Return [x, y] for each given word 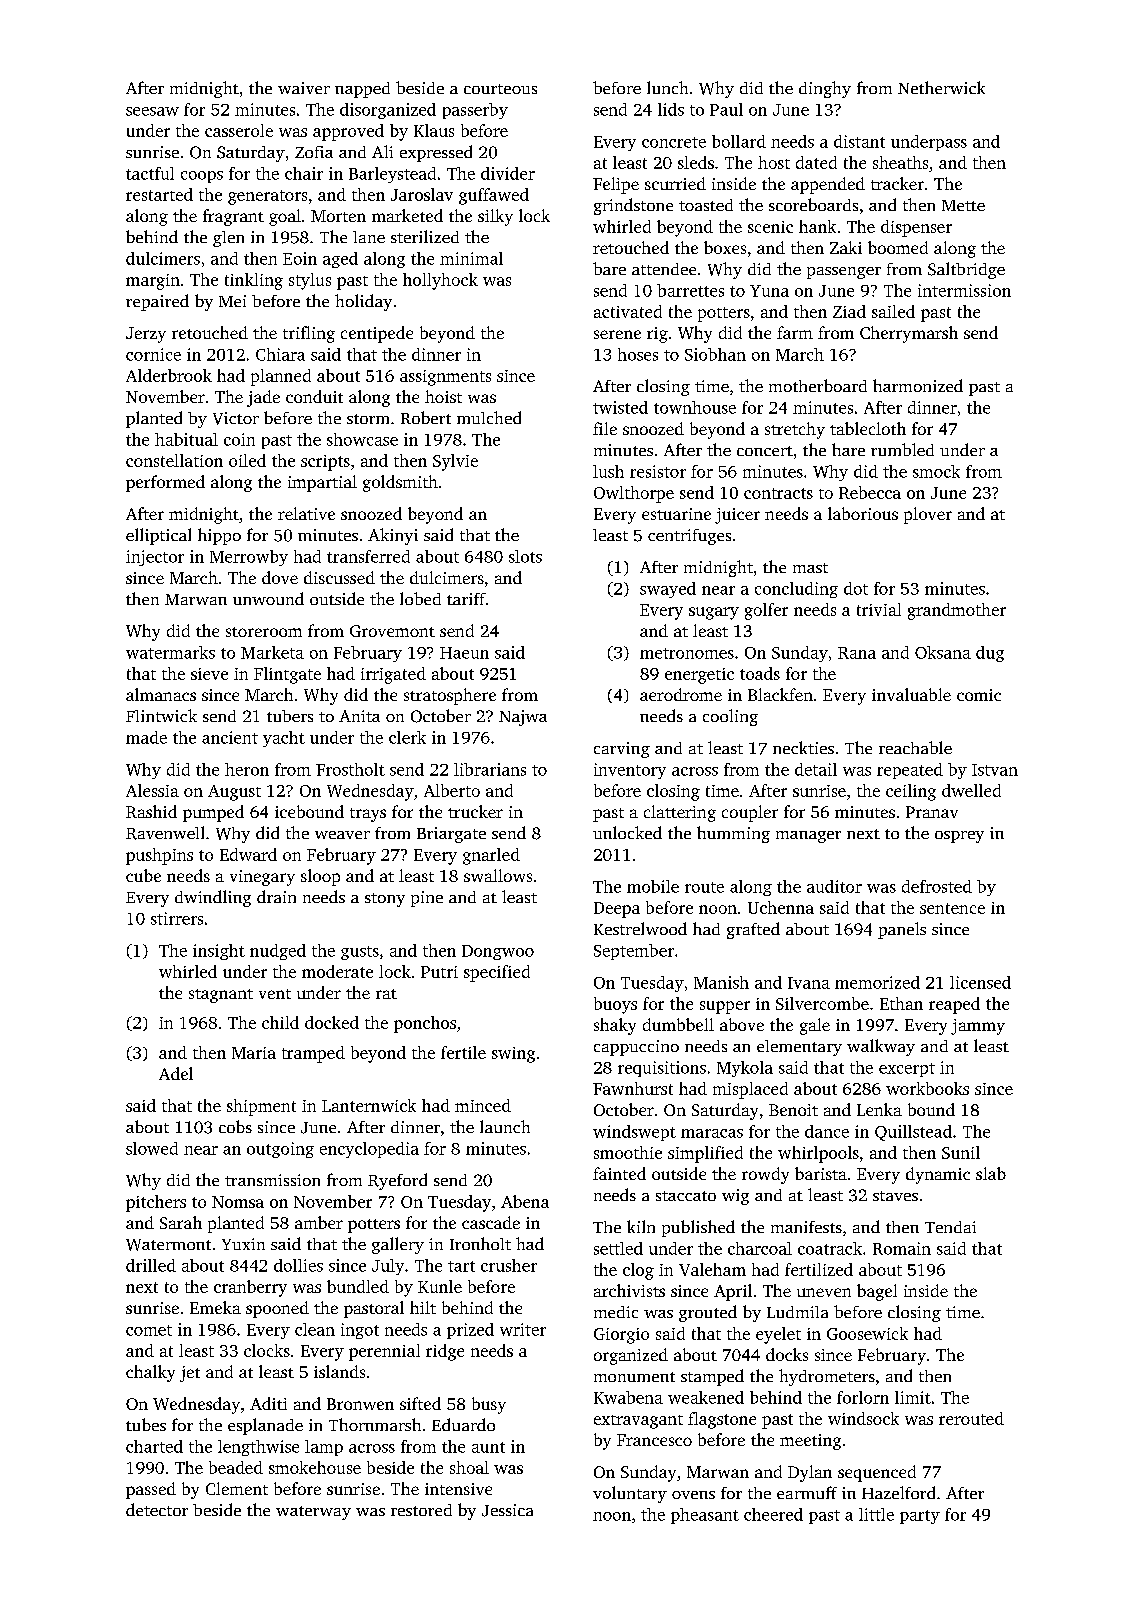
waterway [313, 1513]
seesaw [152, 111]
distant [859, 141]
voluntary [630, 1494]
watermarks [170, 652]
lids [671, 109]
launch [505, 1126]
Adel [176, 1073]
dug [990, 654]
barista [821, 1173]
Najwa [523, 718]
